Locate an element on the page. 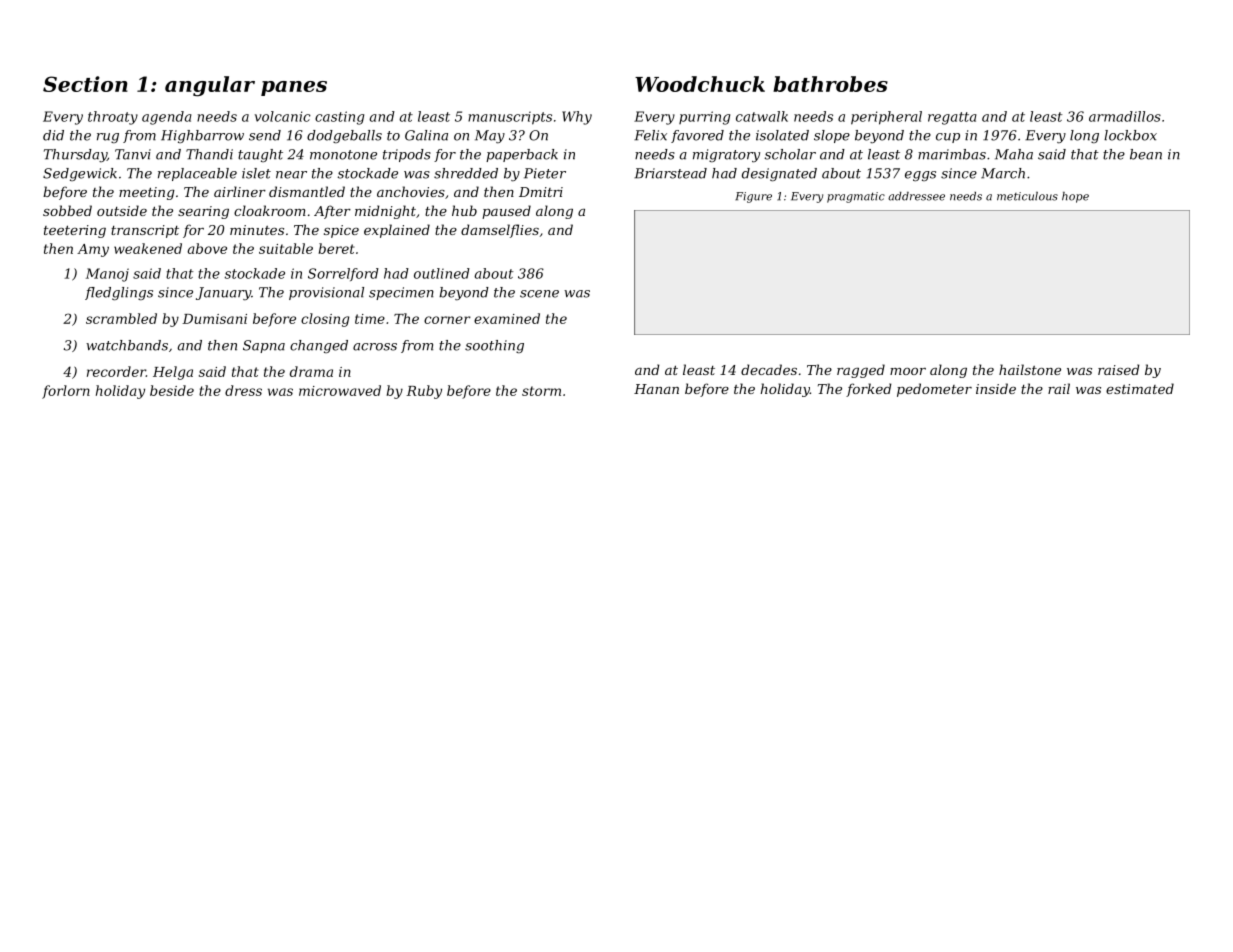 This document has height=952, width=1233. dodgeballs is located at coordinates (344, 136).
